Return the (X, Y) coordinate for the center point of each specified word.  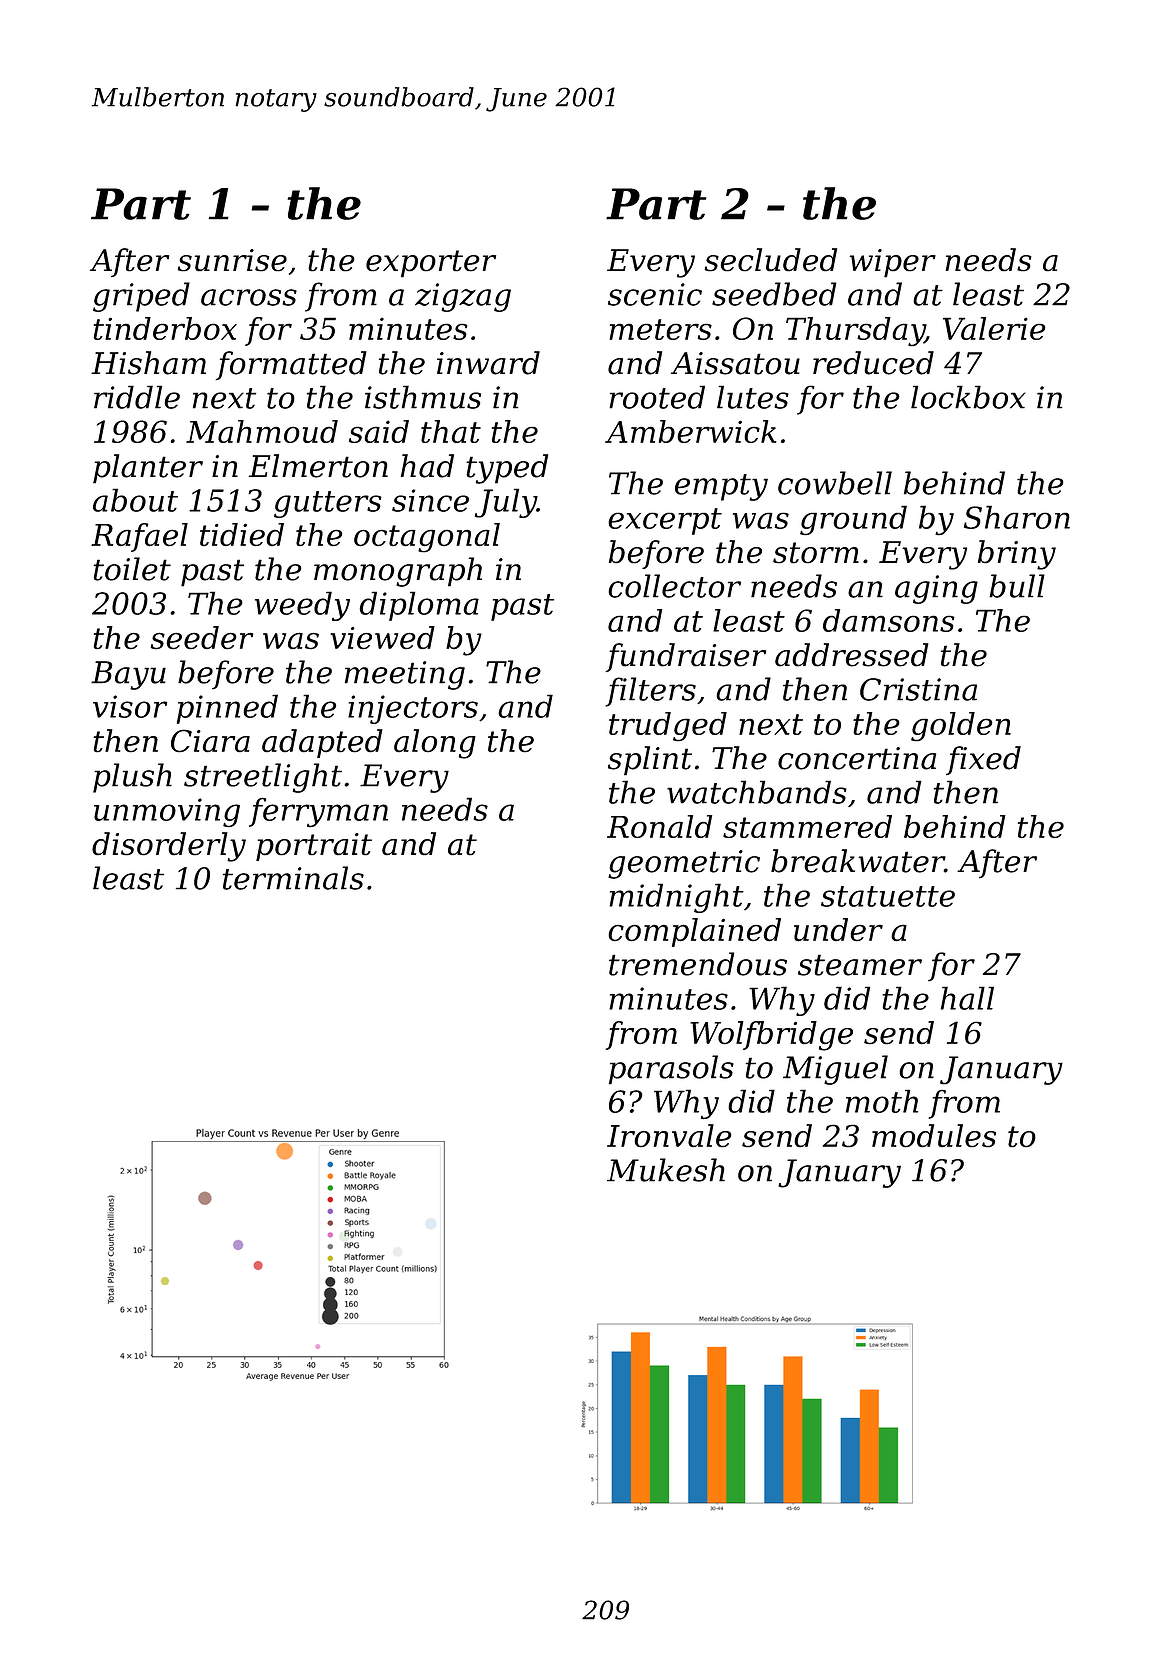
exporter (431, 264)
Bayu (128, 675)
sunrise (232, 260)
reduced (873, 363)
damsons (889, 620)
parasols (671, 1070)
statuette (888, 896)
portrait (314, 847)
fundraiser (685, 657)
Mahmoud (262, 431)
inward (488, 363)
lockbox (968, 397)
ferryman (318, 812)
